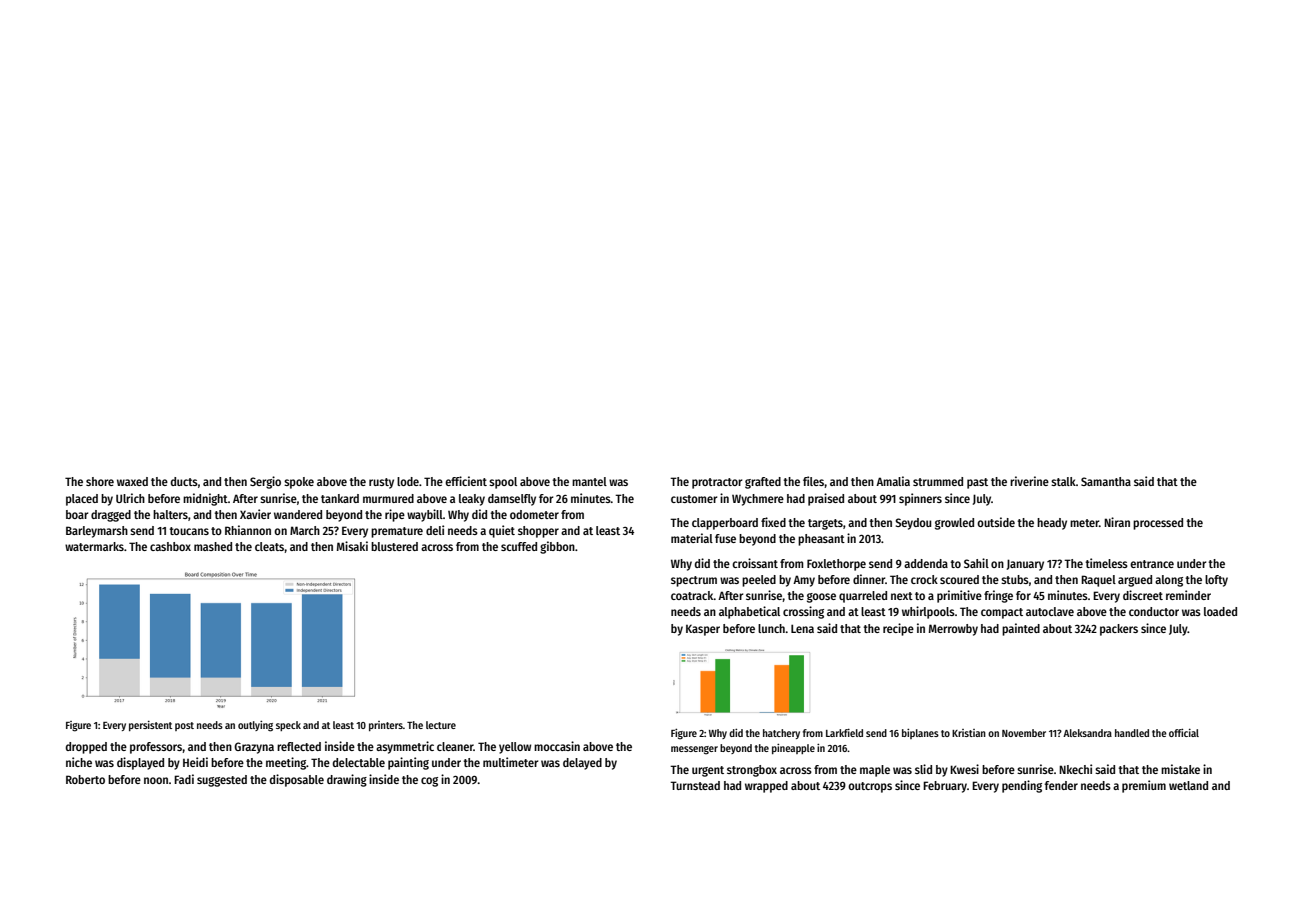  Describe the element at coordinates (771, 628) in the image. I see `lunch` at that location.
